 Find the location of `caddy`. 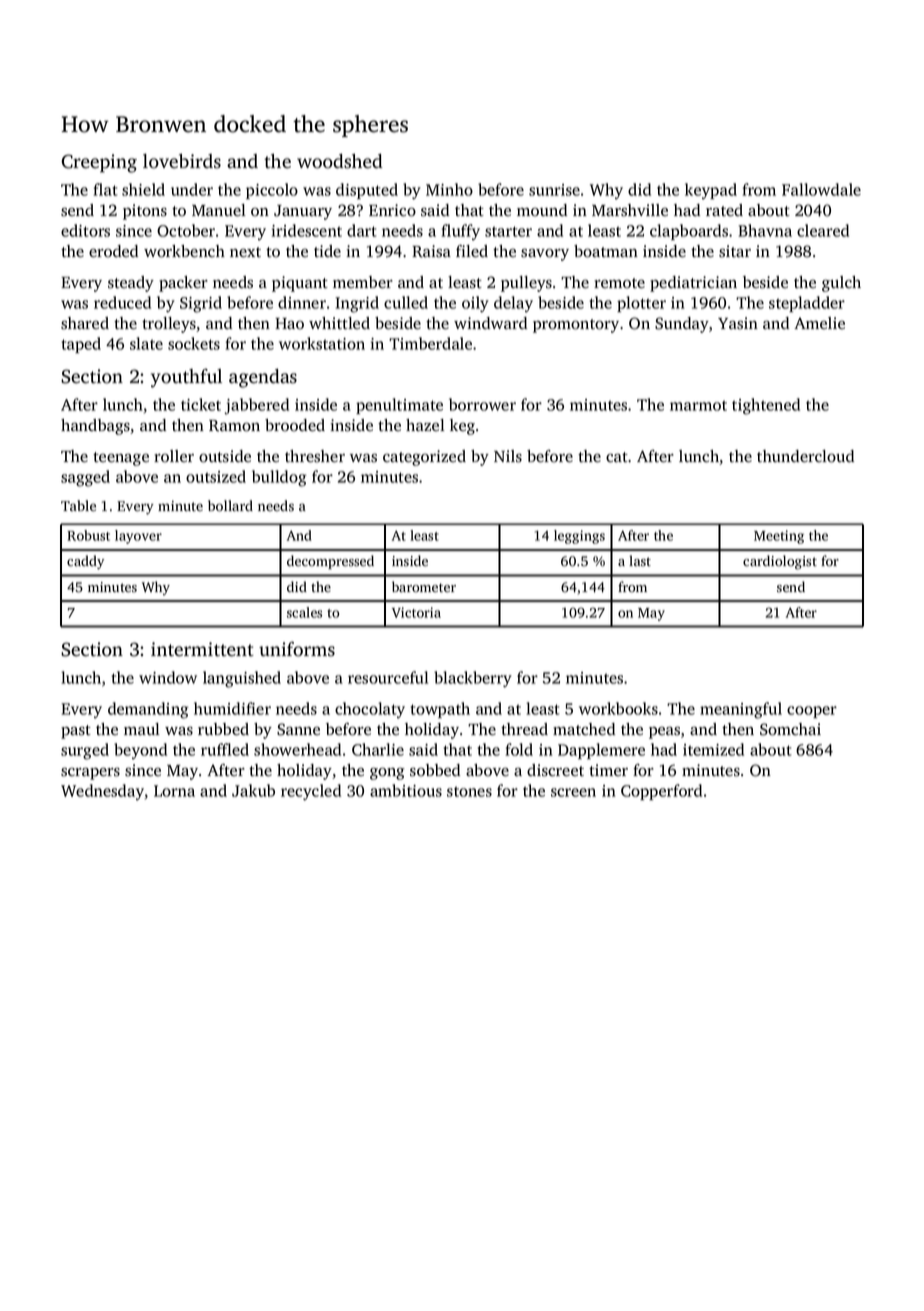

caddy is located at coordinates (85, 562).
